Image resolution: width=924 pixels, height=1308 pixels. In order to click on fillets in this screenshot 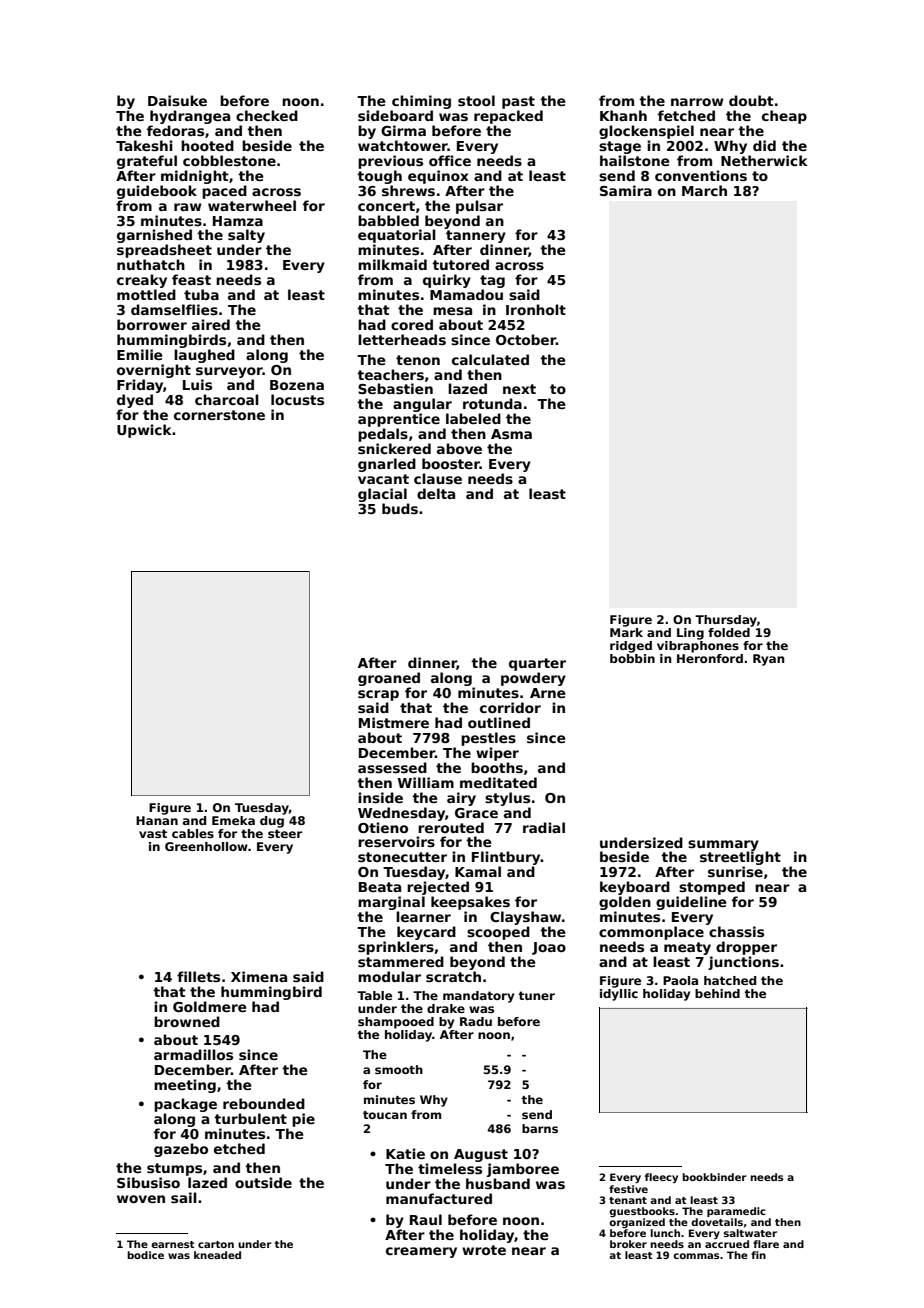, I will do `click(198, 976)`.
